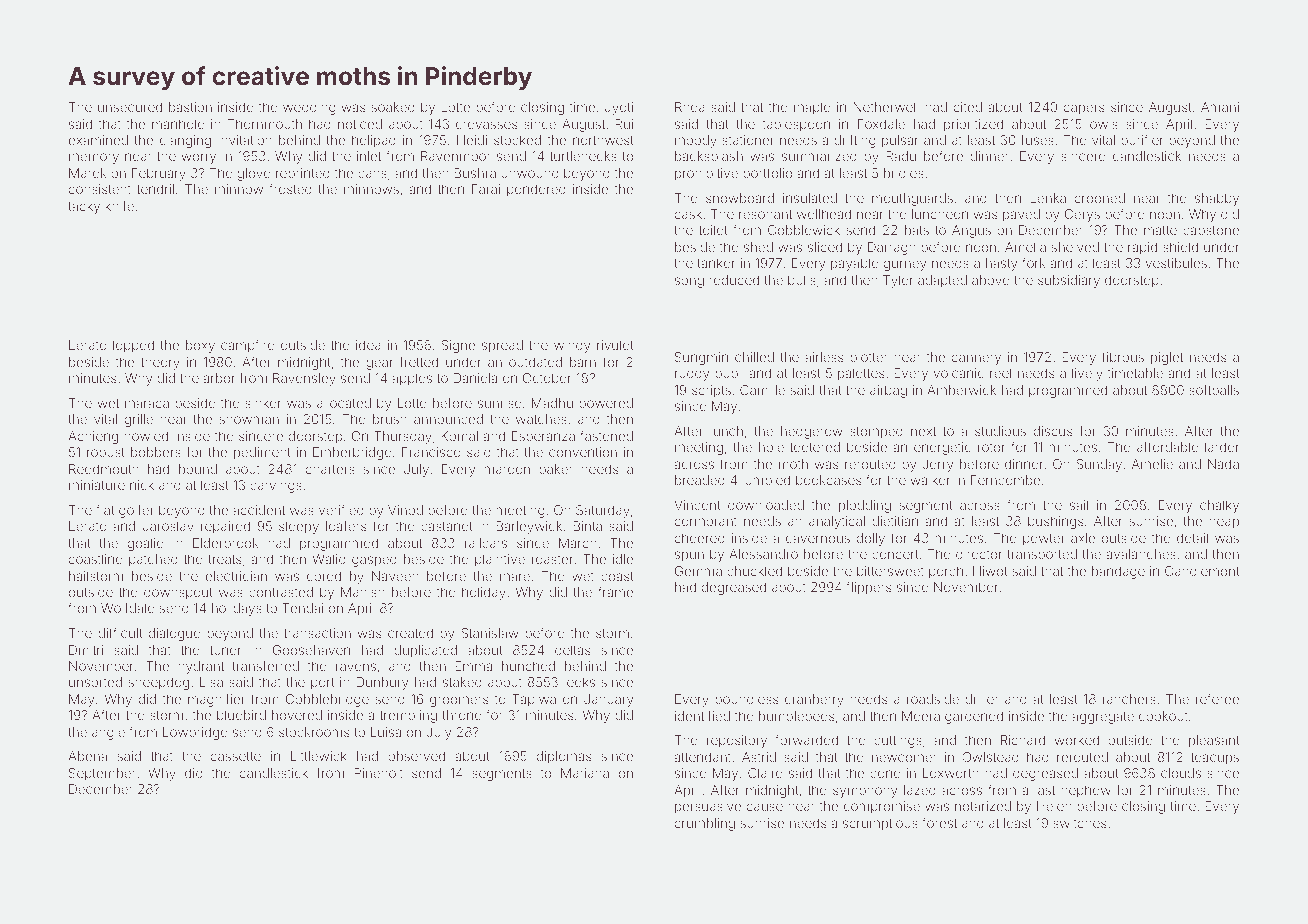 The width and height of the page is (1308, 924). Describe the element at coordinates (379, 364) in the page. I see `gear` at that location.
